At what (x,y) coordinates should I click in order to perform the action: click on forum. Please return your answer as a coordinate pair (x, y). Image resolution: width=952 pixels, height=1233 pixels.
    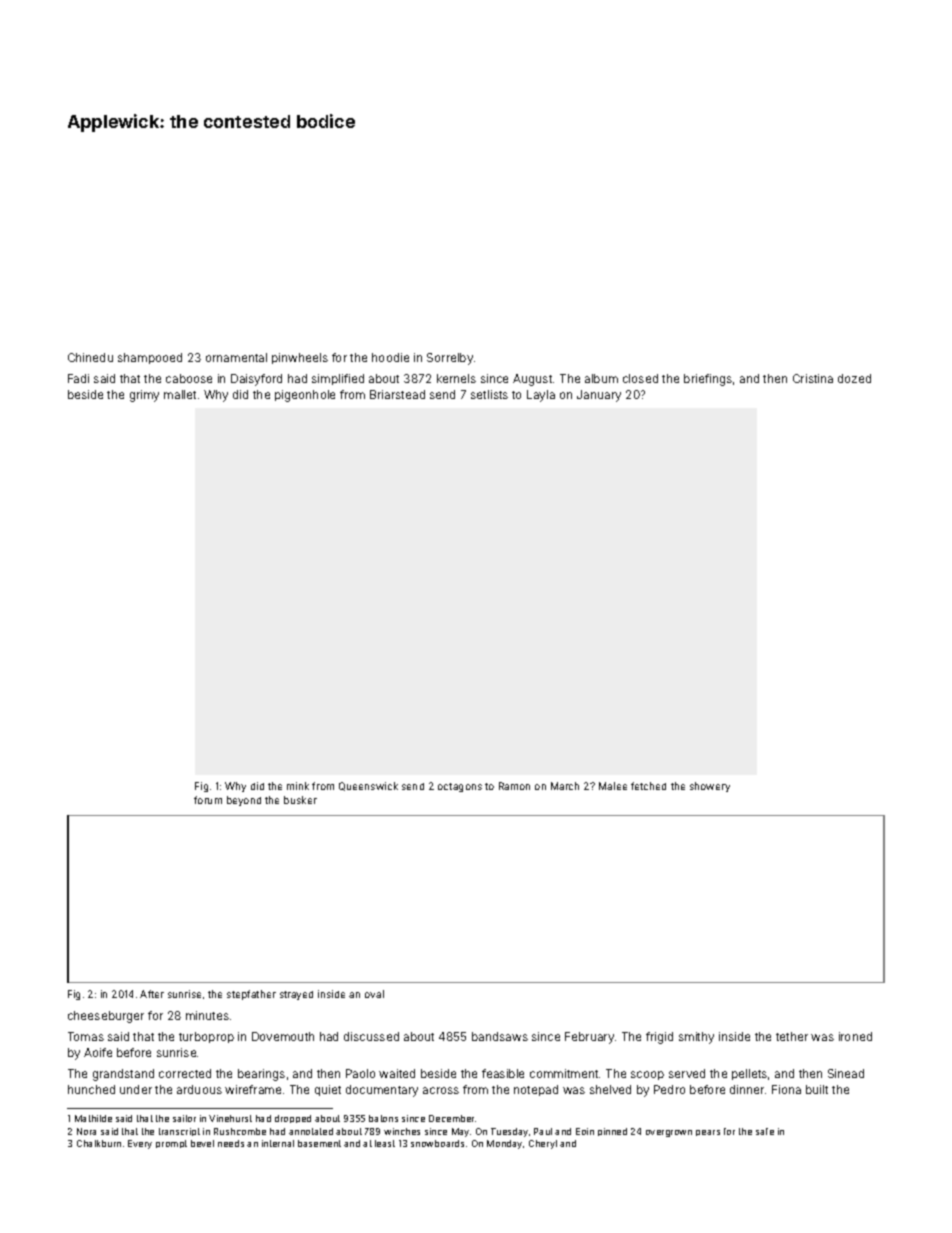
    Looking at the image, I should click on (208, 800).
